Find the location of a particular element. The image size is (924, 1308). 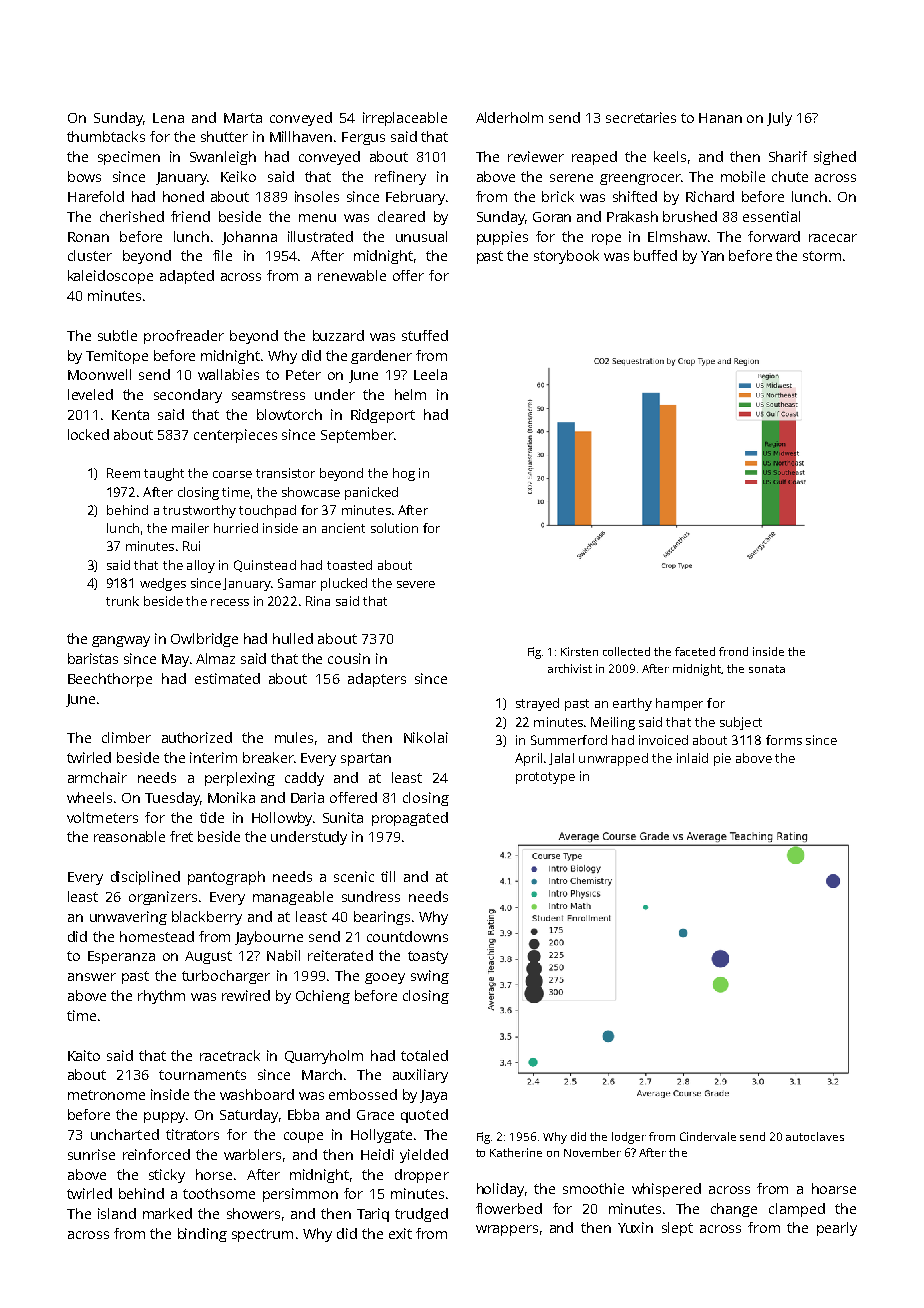

frond is located at coordinates (733, 651).
